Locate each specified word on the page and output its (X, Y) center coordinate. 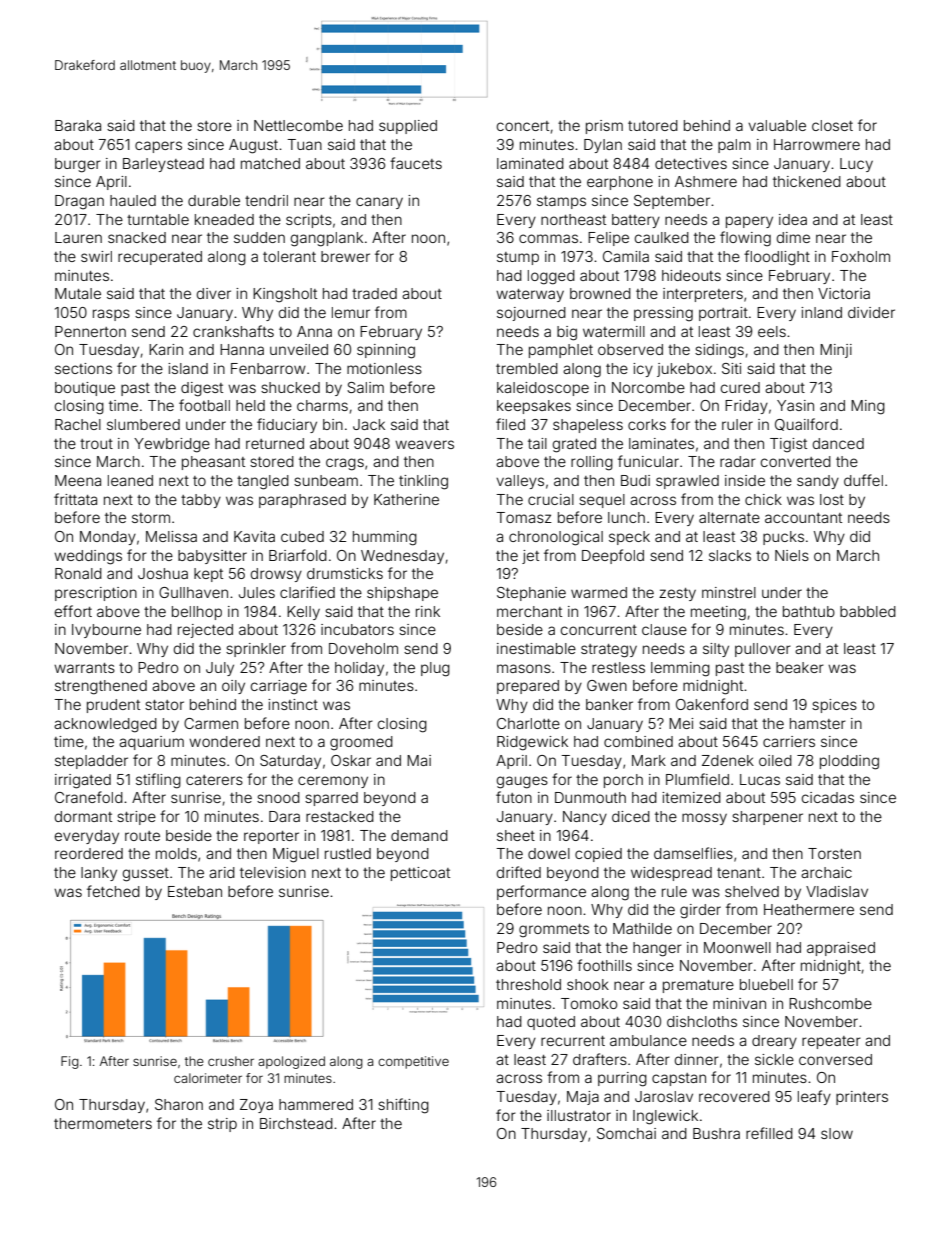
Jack (369, 424)
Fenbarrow (268, 368)
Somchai (626, 1133)
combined (638, 741)
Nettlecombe (298, 125)
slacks (730, 555)
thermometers (103, 1123)
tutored (653, 125)
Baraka (78, 125)
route (142, 836)
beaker (800, 667)
